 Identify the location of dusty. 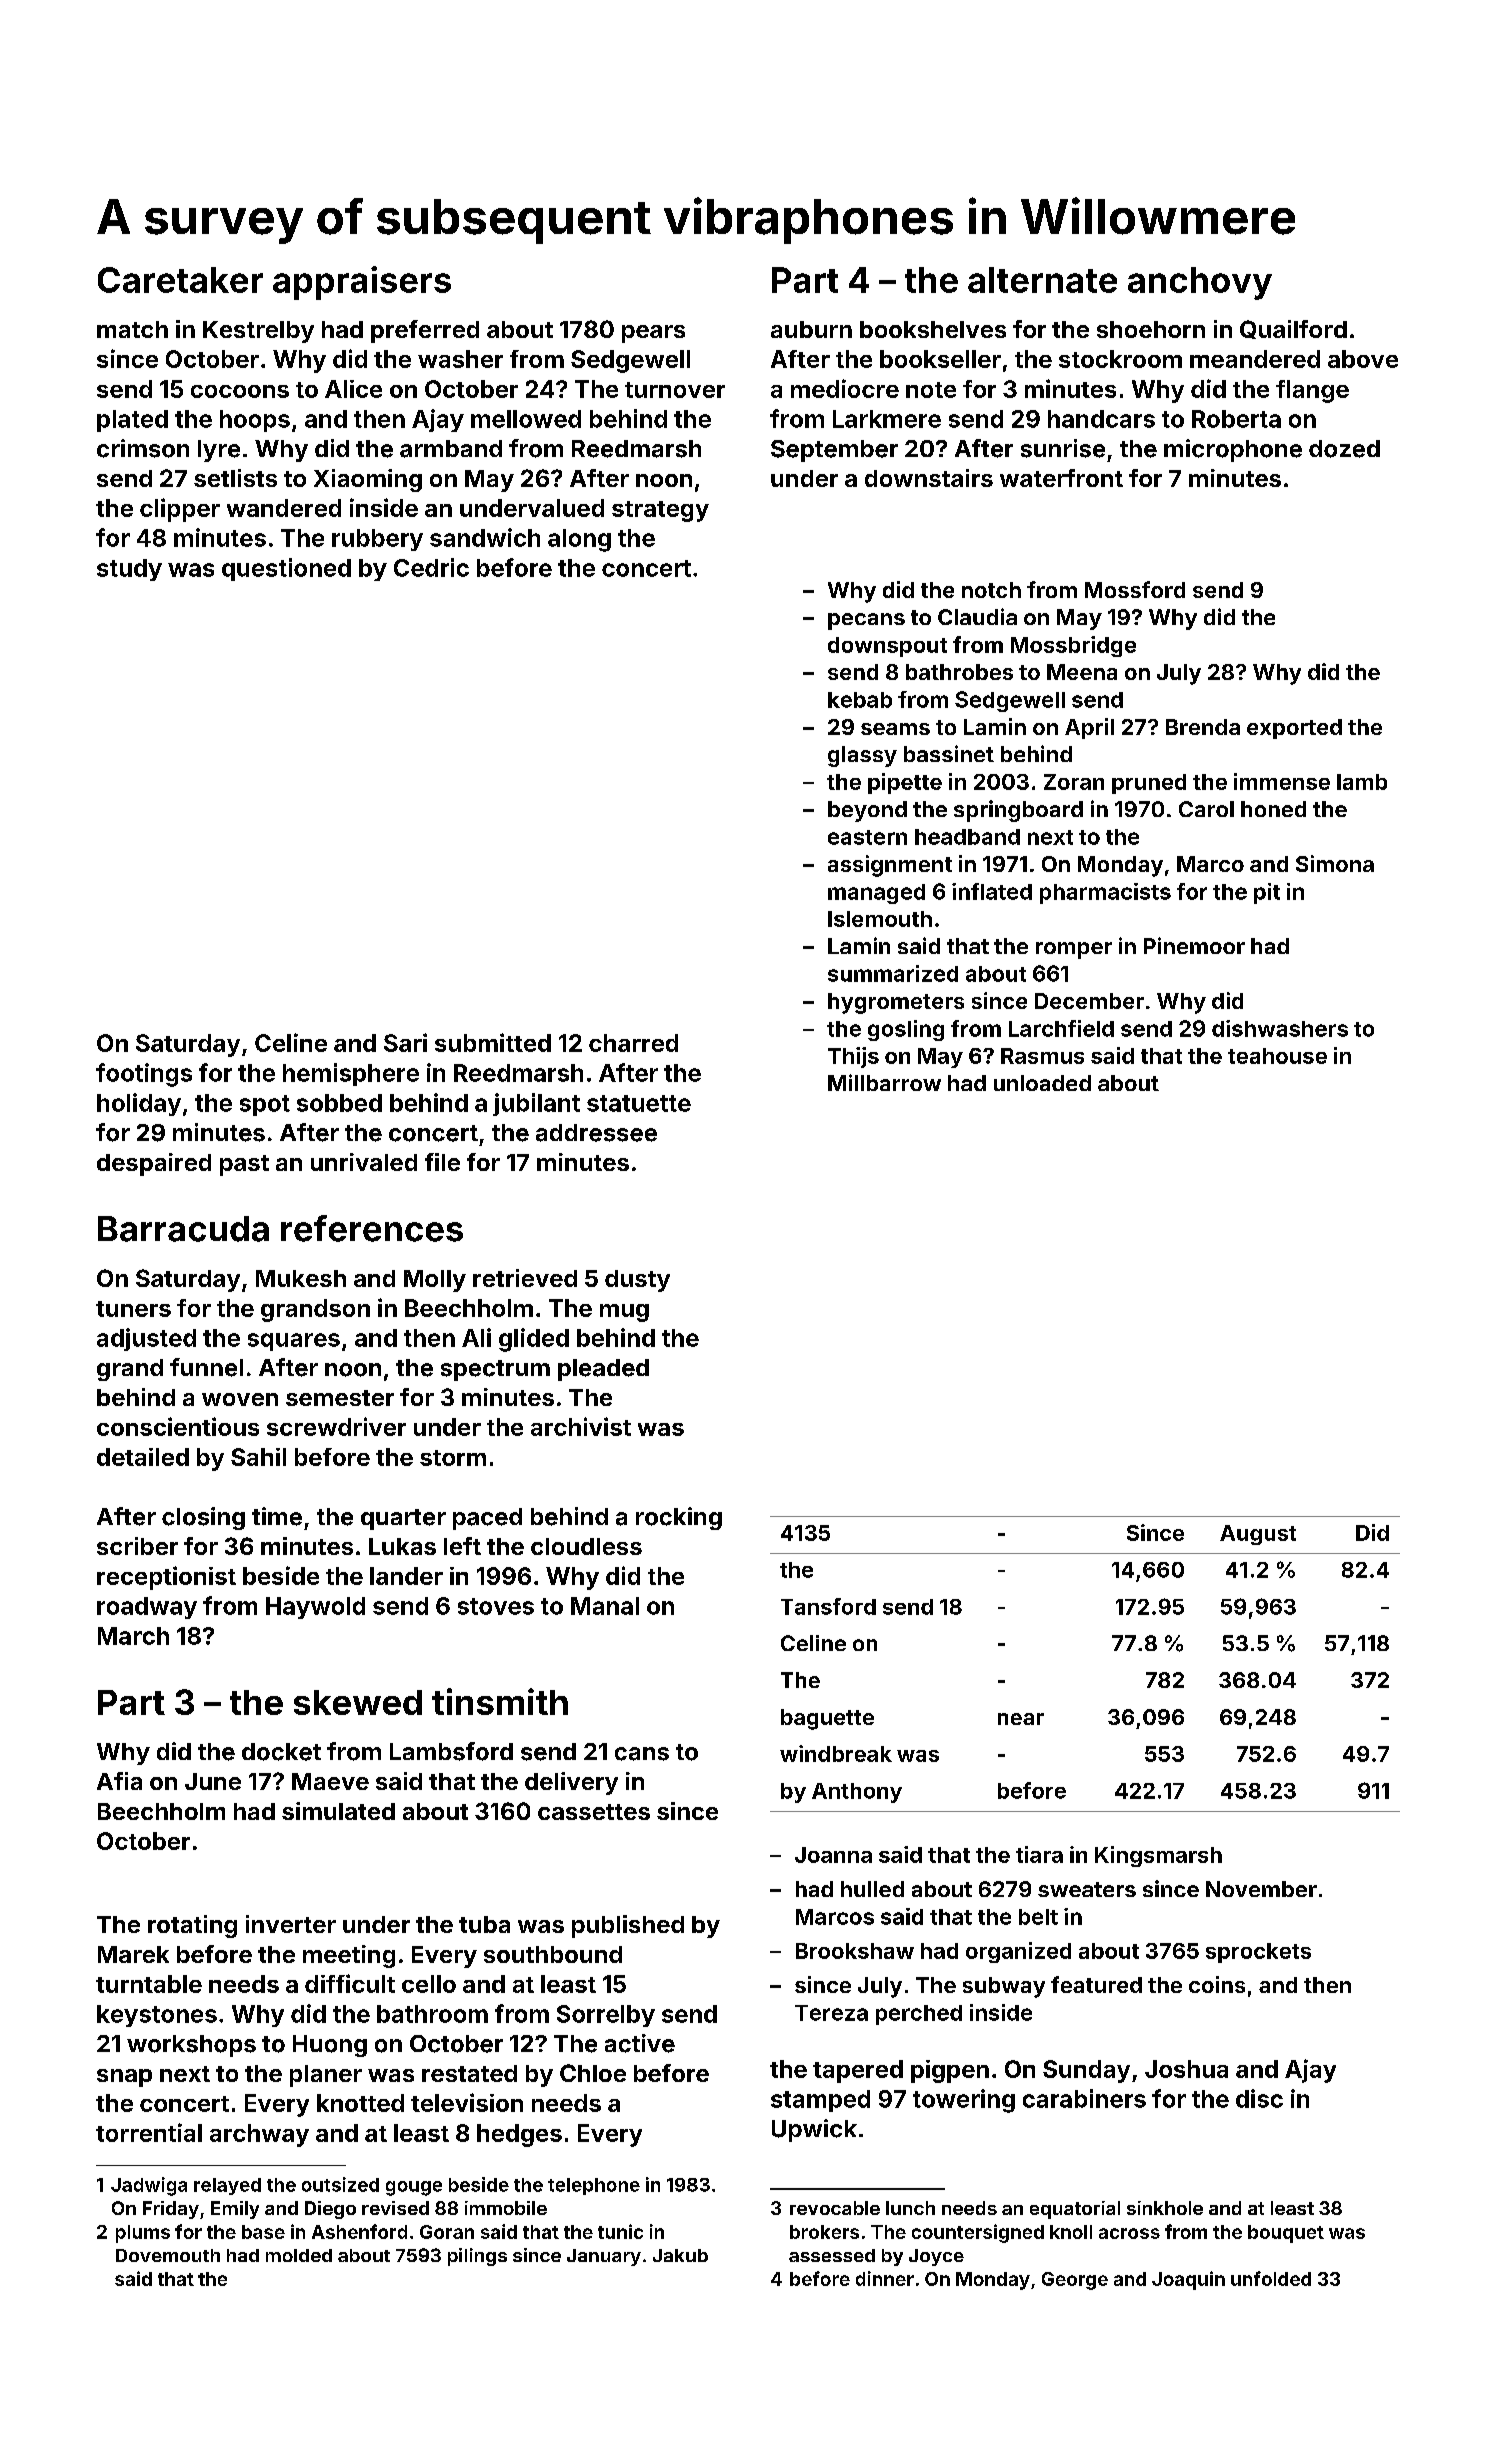
(637, 1281).
